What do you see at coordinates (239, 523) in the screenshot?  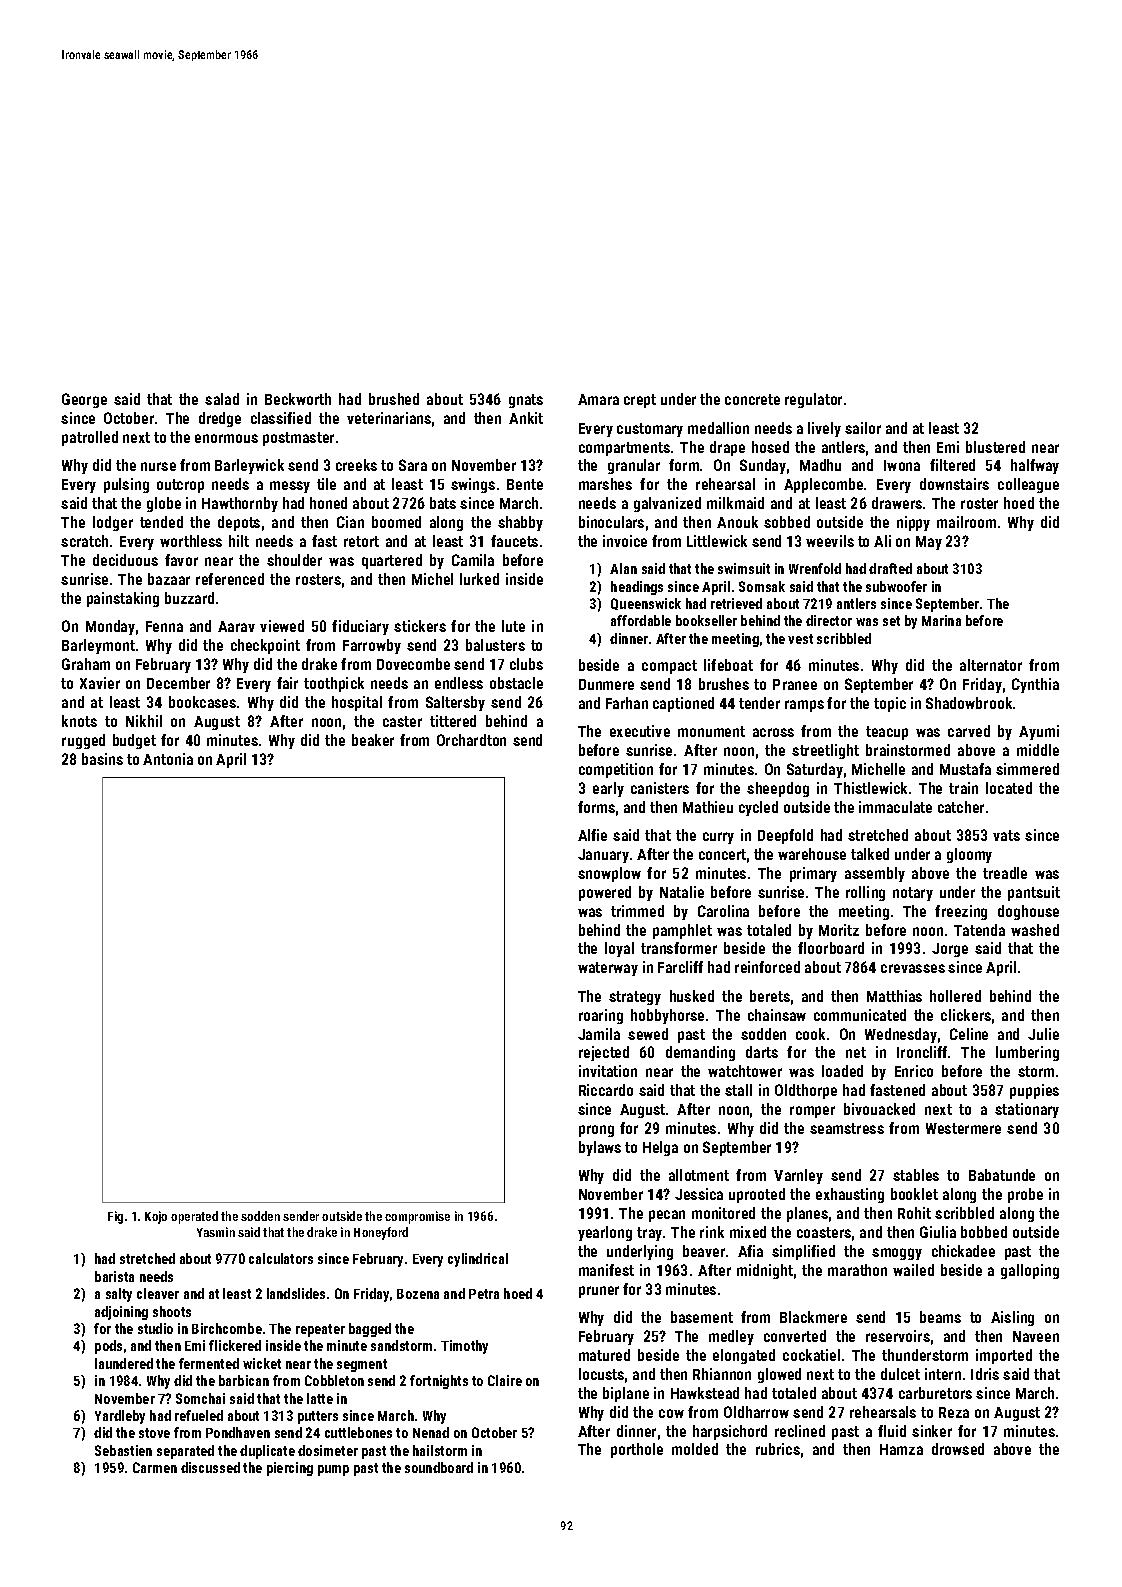 I see `depots` at bounding box center [239, 523].
